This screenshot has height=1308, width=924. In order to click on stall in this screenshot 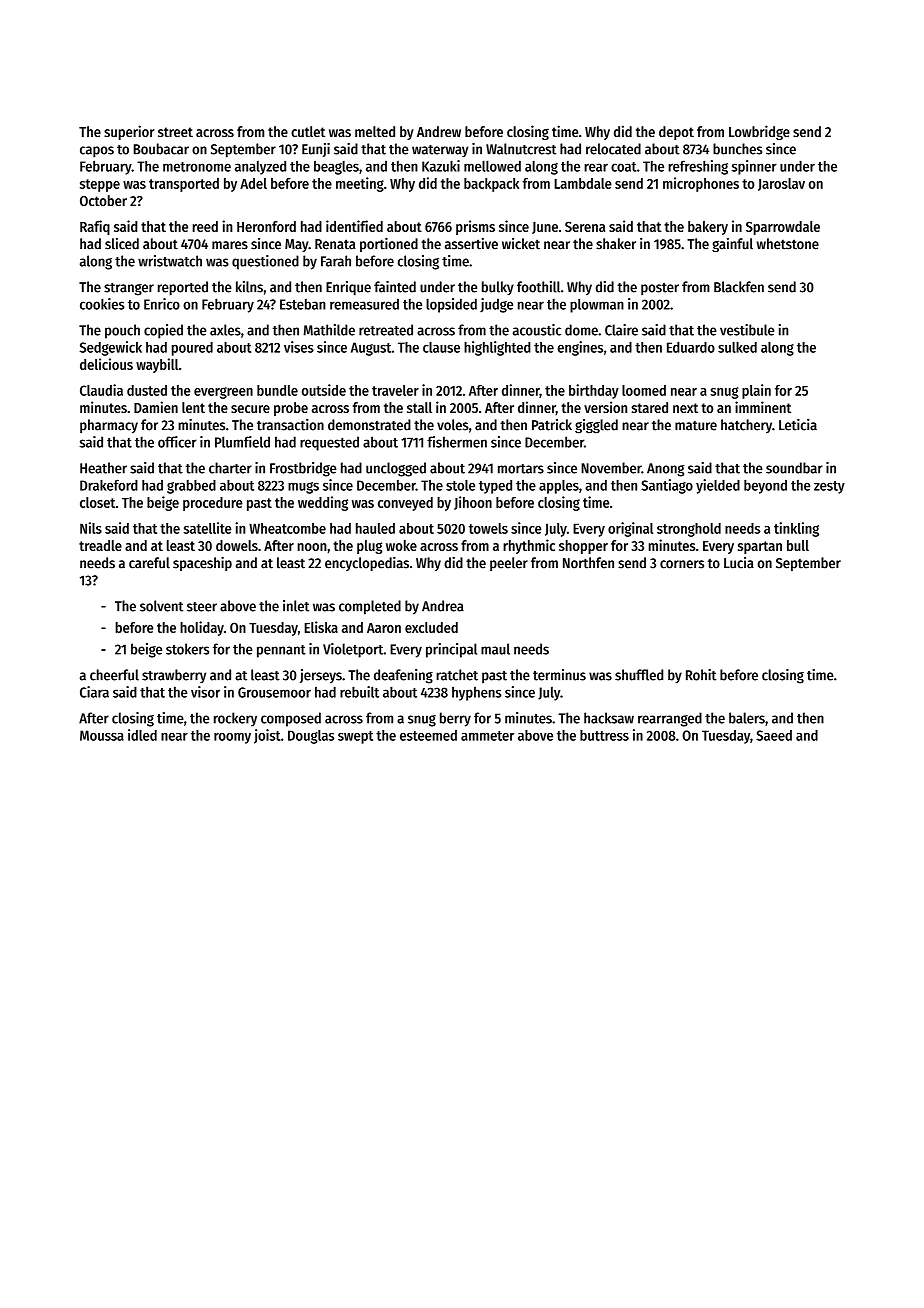, I will do `click(419, 407)`.
